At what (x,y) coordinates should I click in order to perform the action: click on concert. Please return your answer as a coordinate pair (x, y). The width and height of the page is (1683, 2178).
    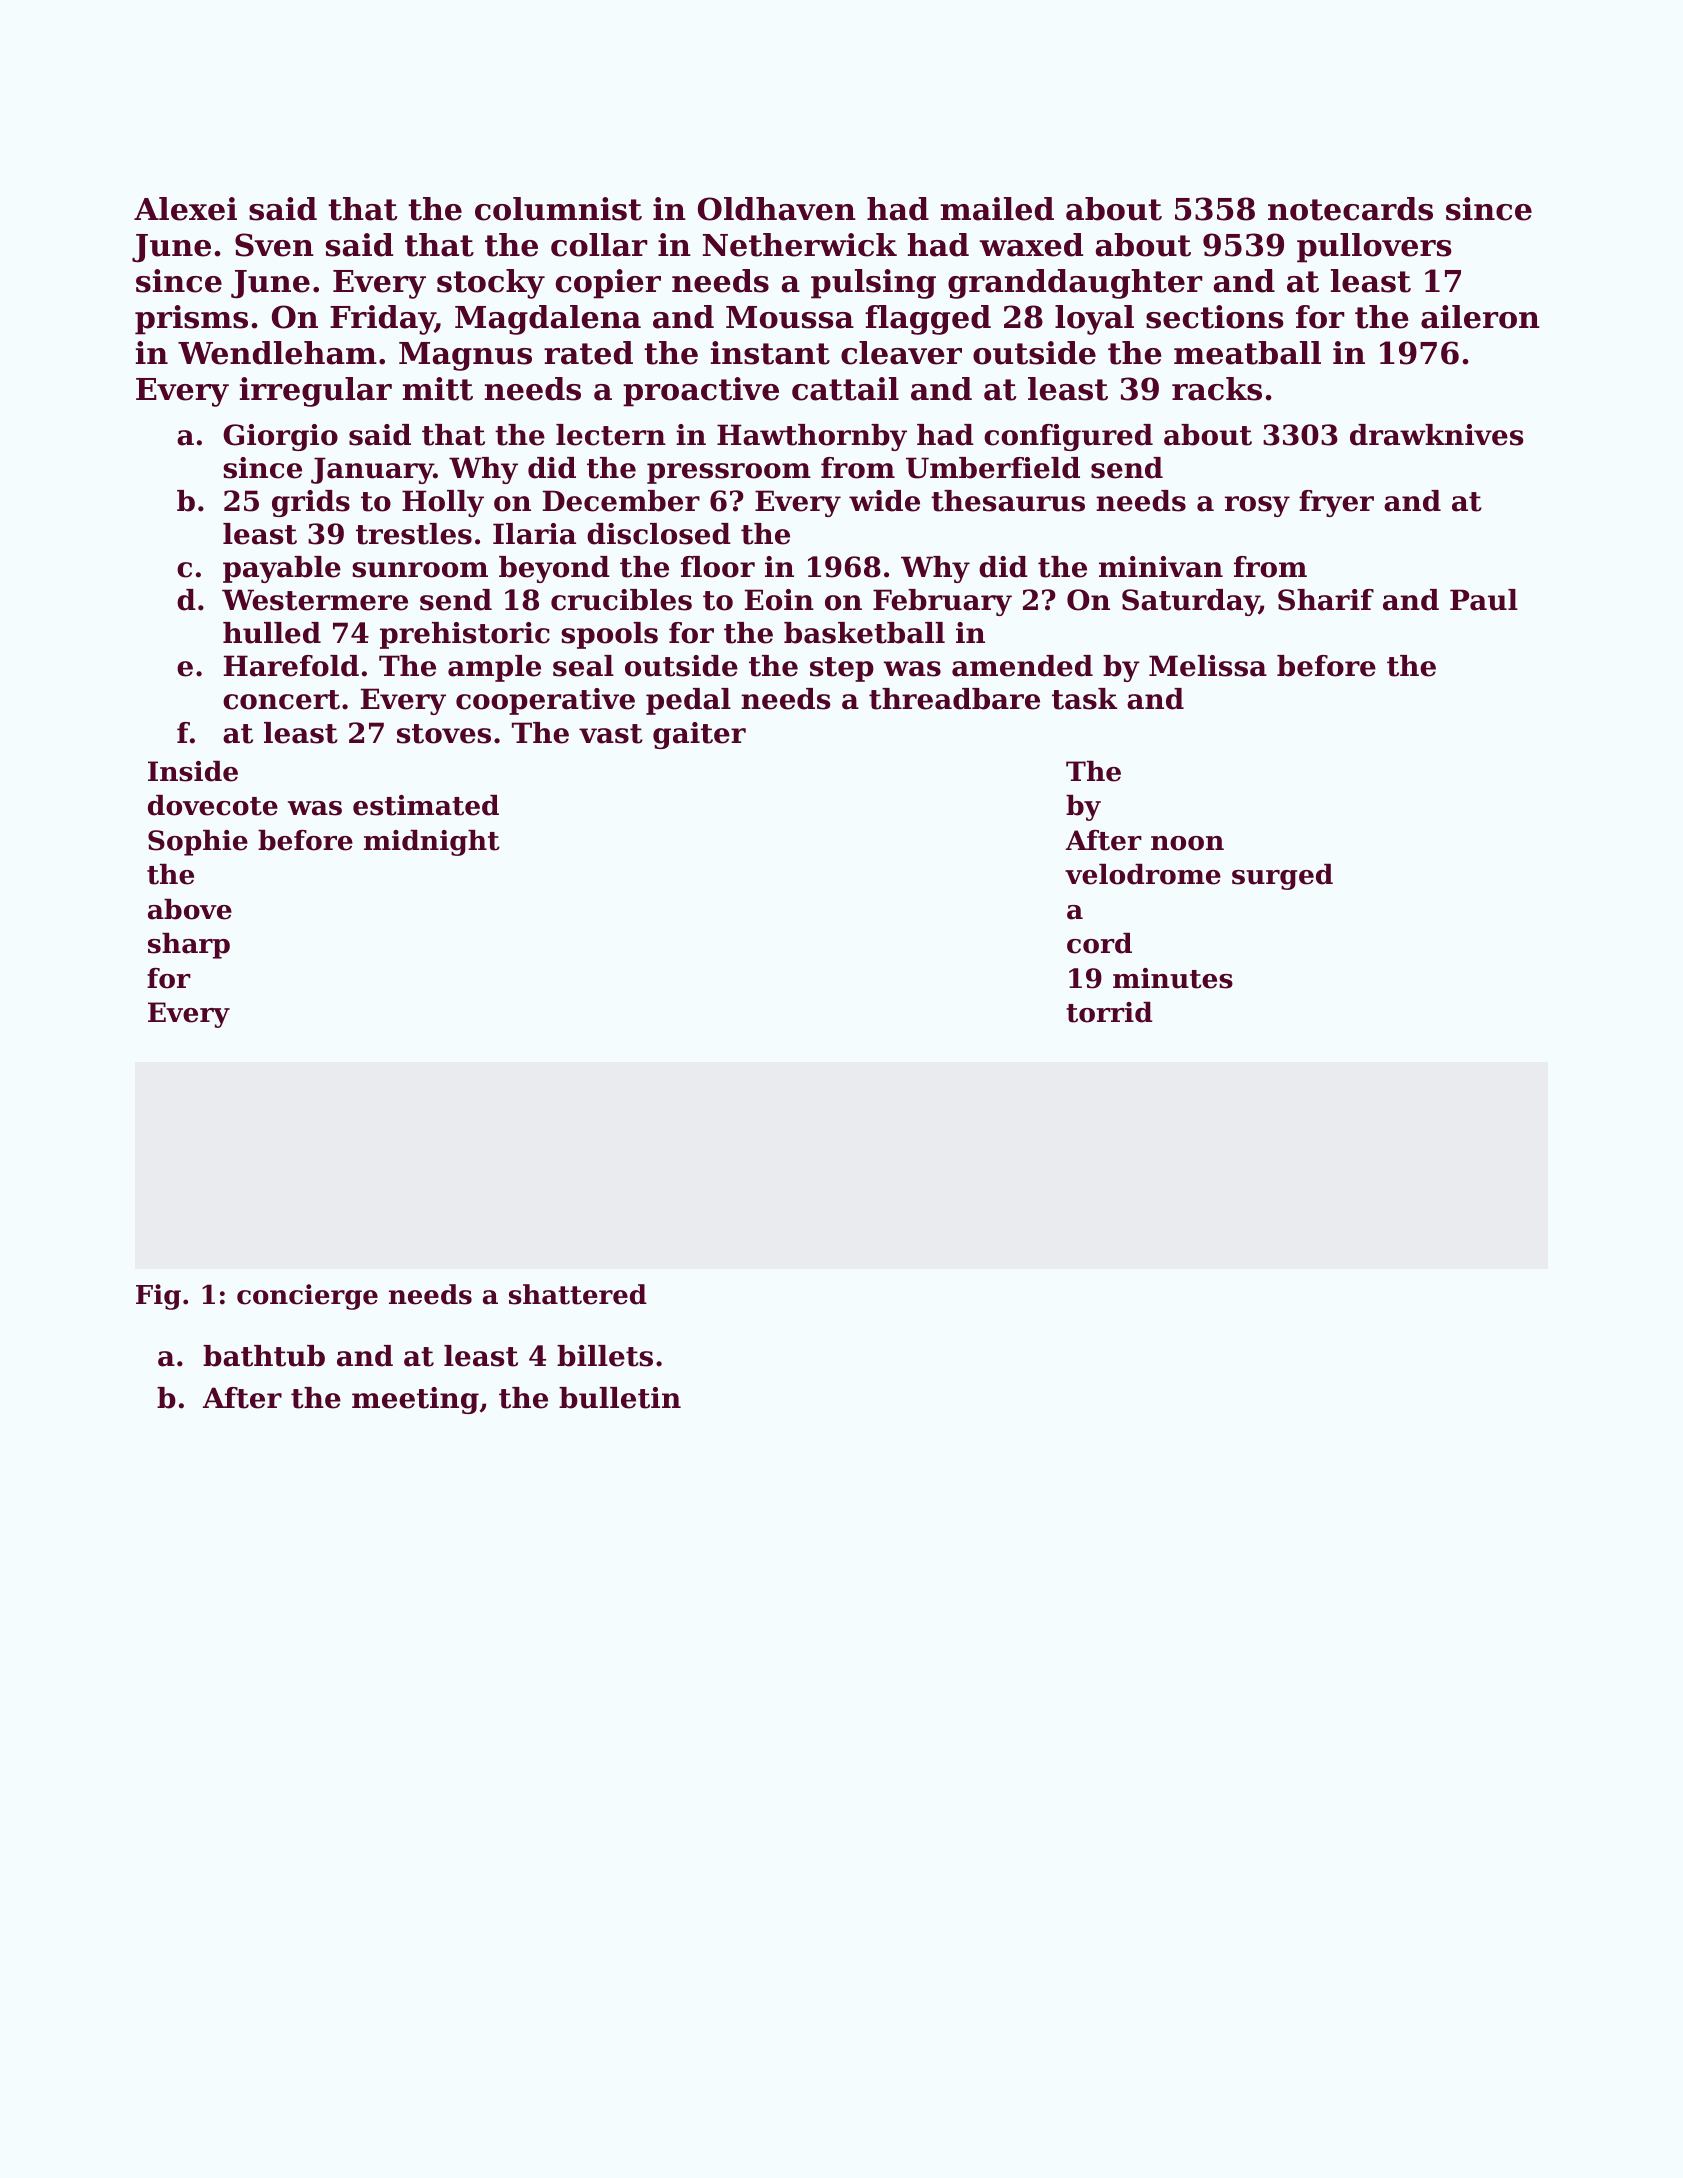
    Looking at the image, I should click on (281, 700).
